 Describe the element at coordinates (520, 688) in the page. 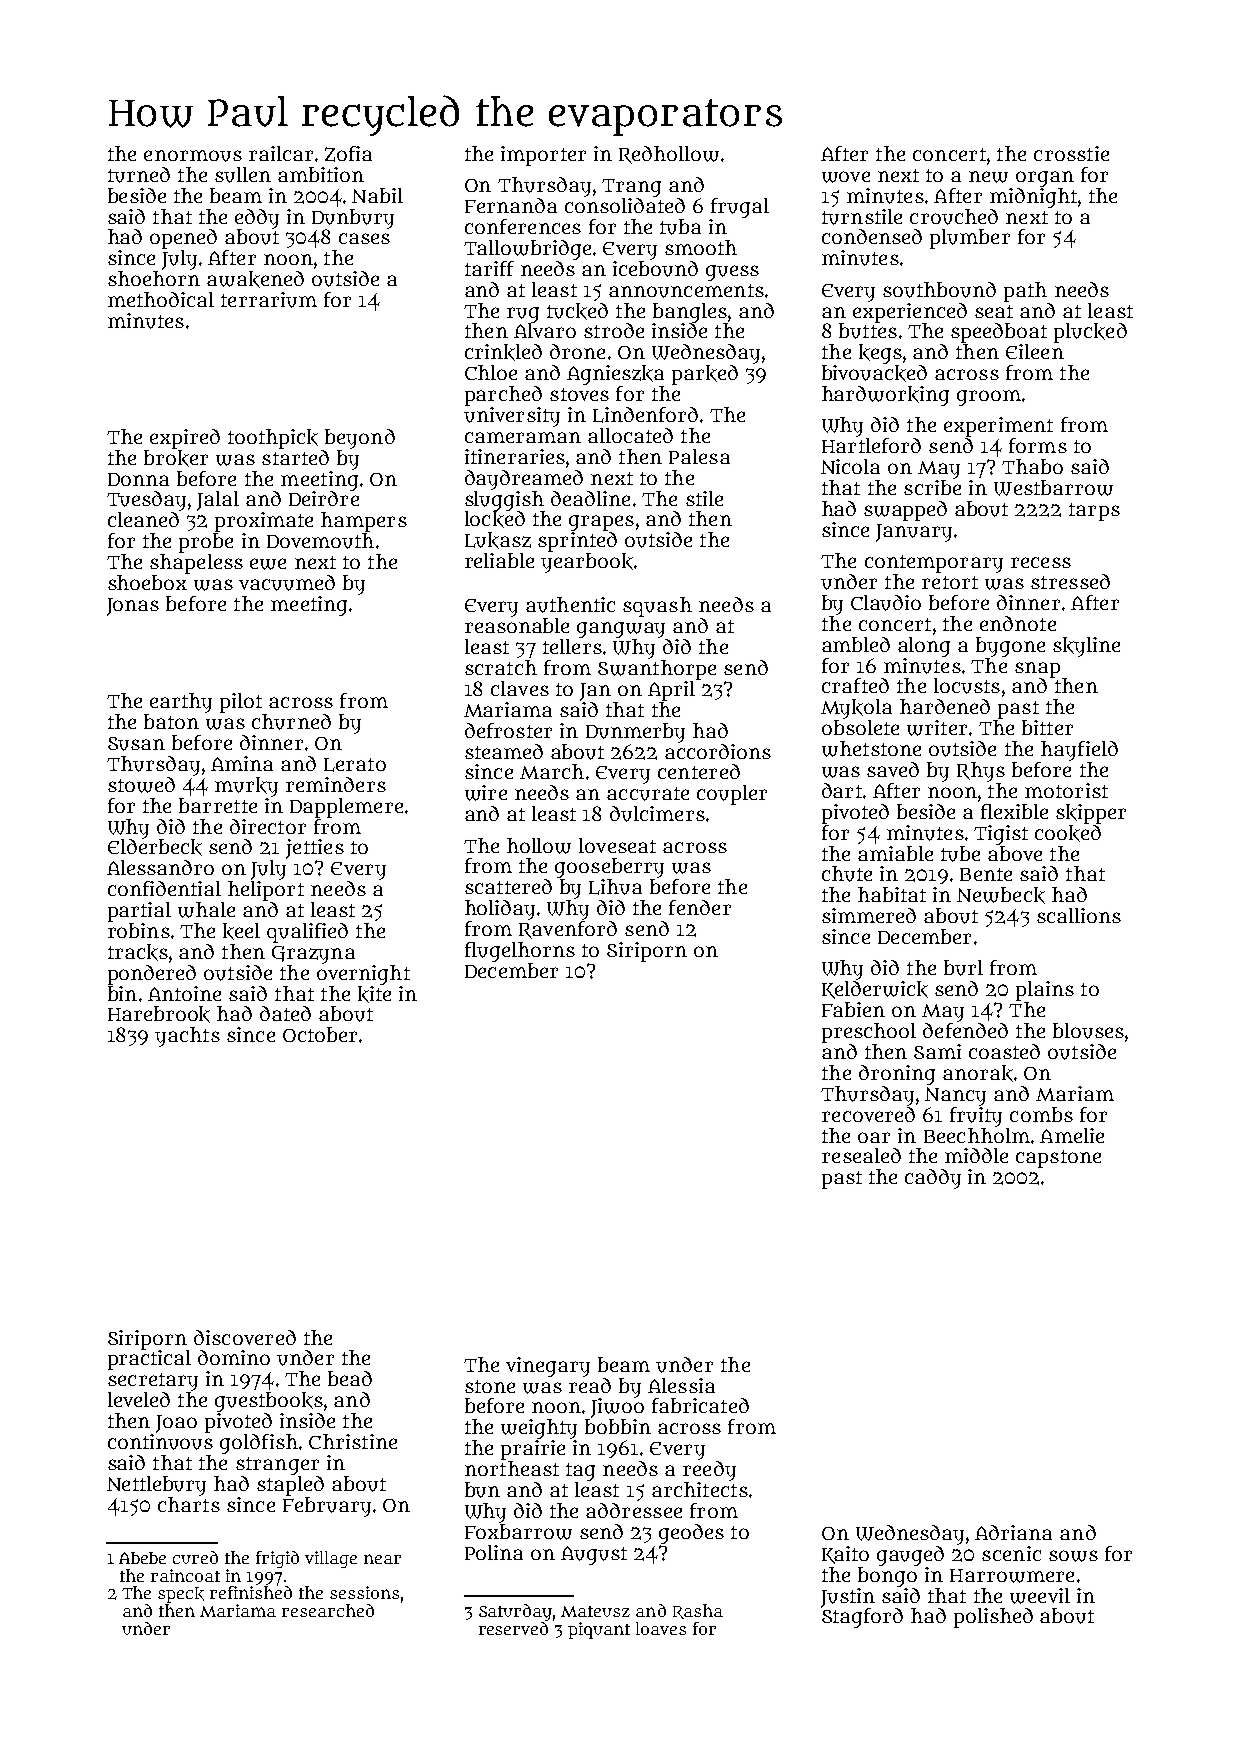

I see `claves` at that location.
